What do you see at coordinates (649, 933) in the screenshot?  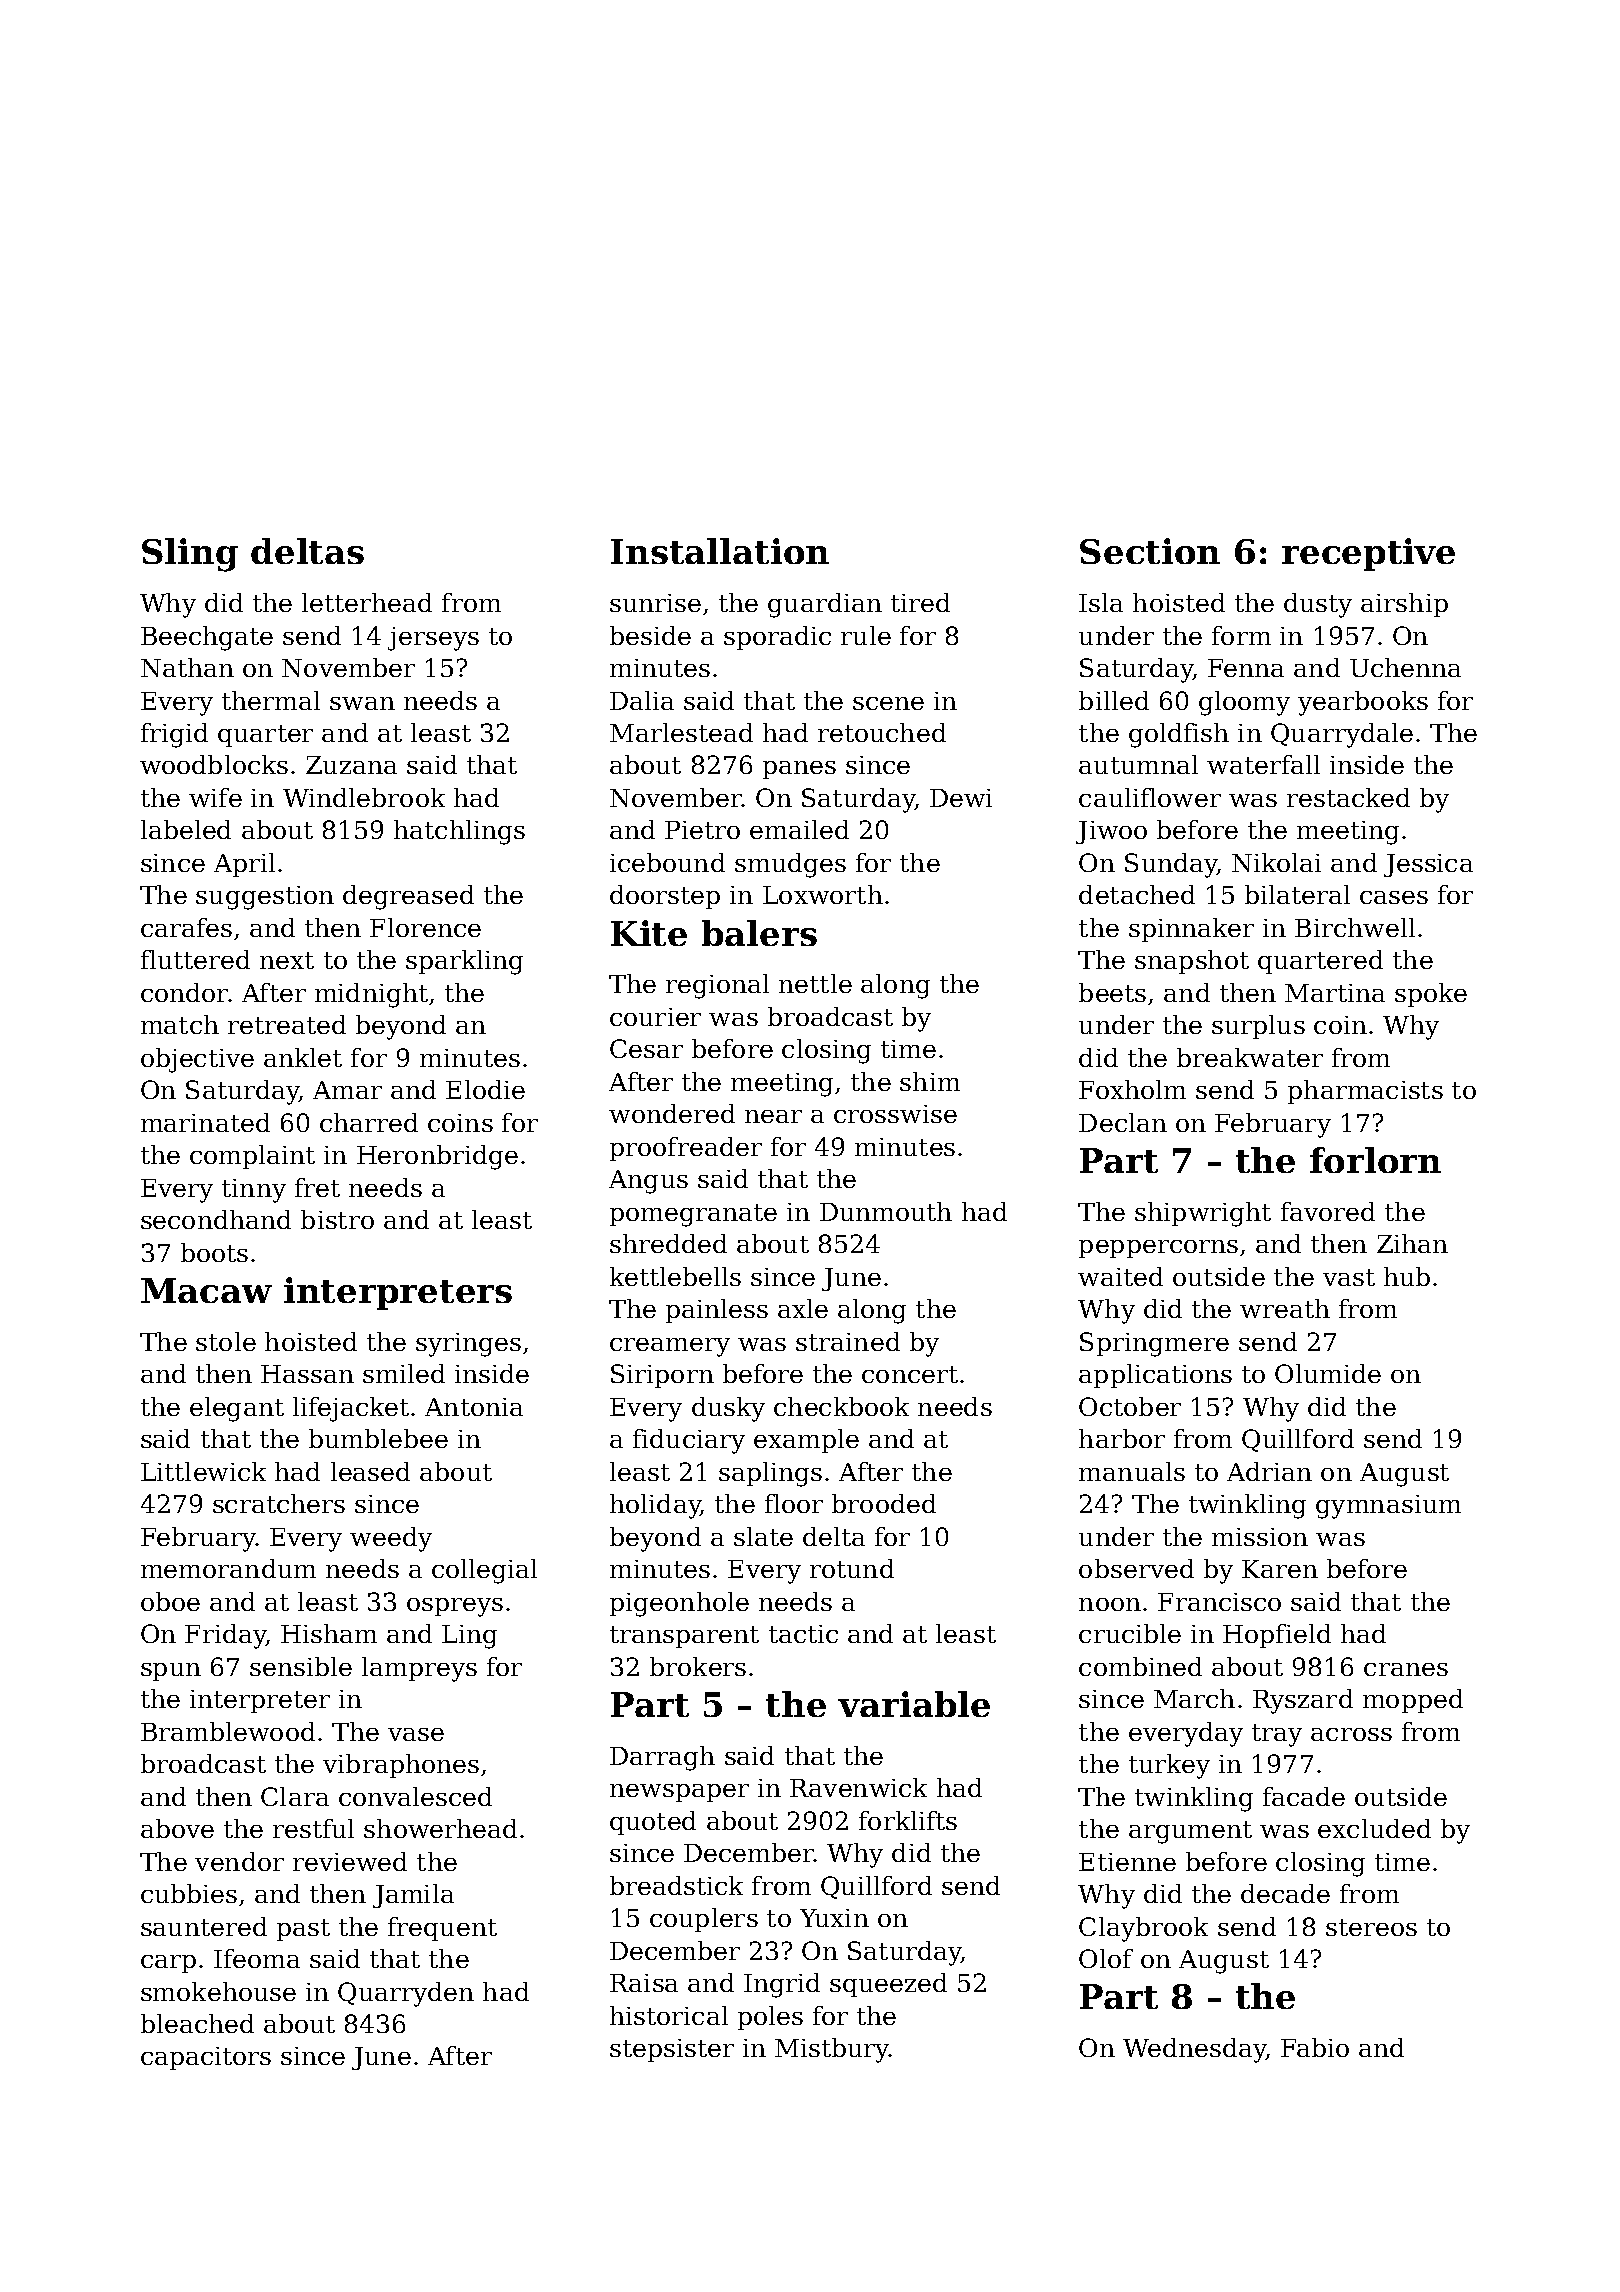 I see `Kite` at bounding box center [649, 933].
